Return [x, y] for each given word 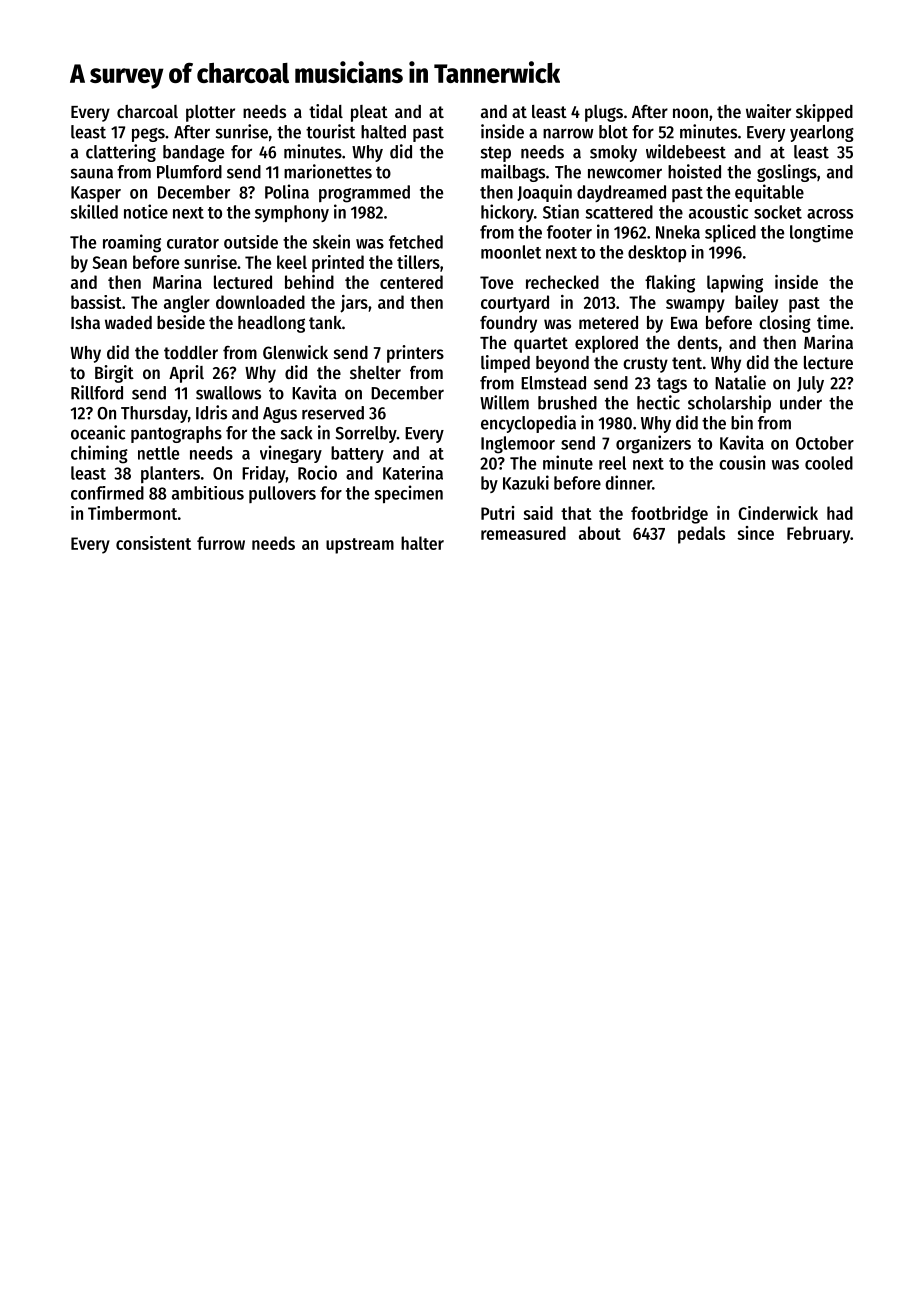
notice [146, 211]
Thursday [154, 414]
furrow [221, 543]
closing [785, 324]
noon [690, 113]
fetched [416, 242]
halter [422, 543]
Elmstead [553, 383]
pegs [148, 135]
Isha [85, 322]
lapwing [735, 284]
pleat [369, 113]
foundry [508, 324]
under [801, 403]
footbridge [669, 515]
